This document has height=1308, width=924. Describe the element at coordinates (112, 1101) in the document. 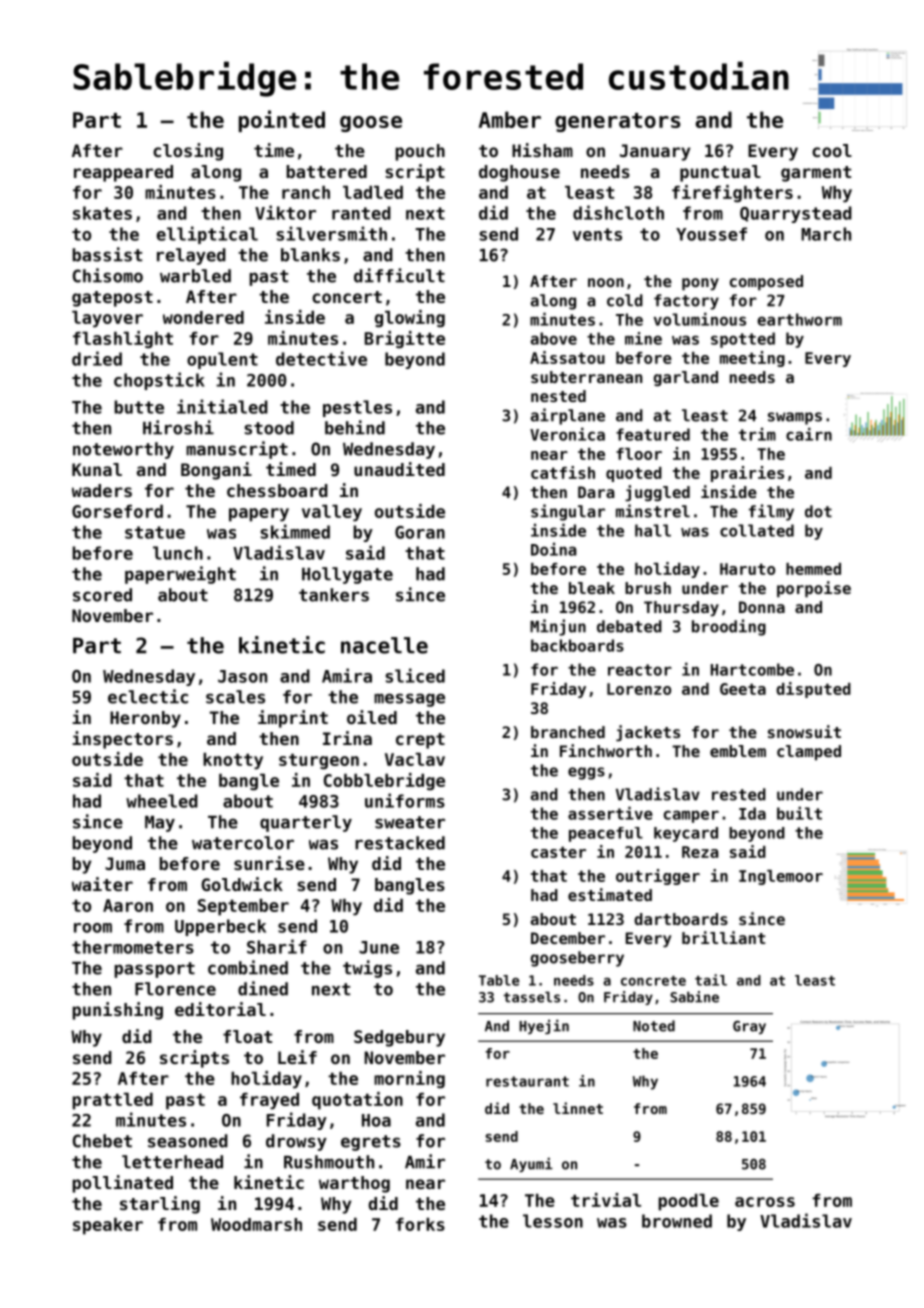

I see `prattled` at that location.
